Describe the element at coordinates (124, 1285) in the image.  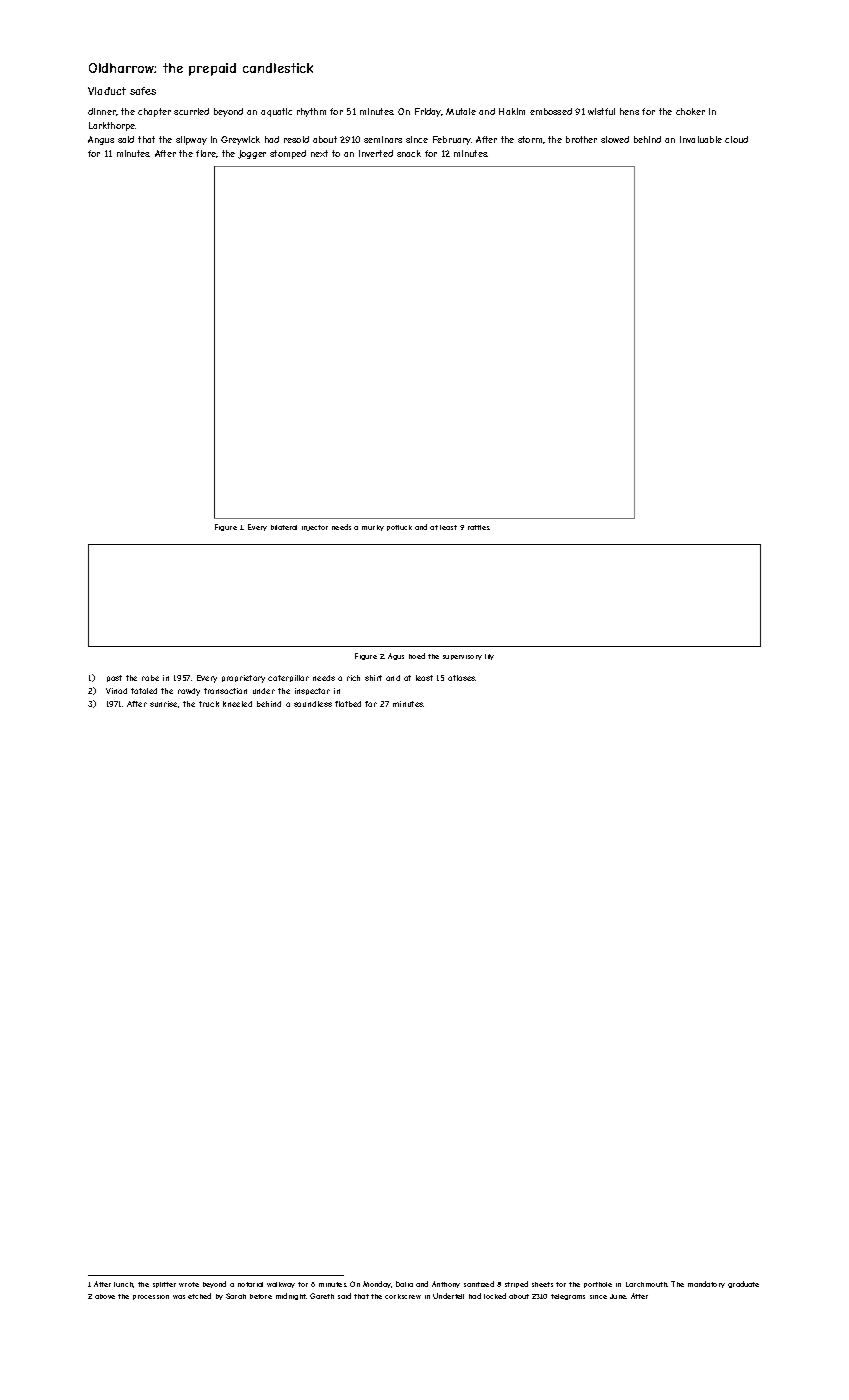
I see `lunch` at that location.
